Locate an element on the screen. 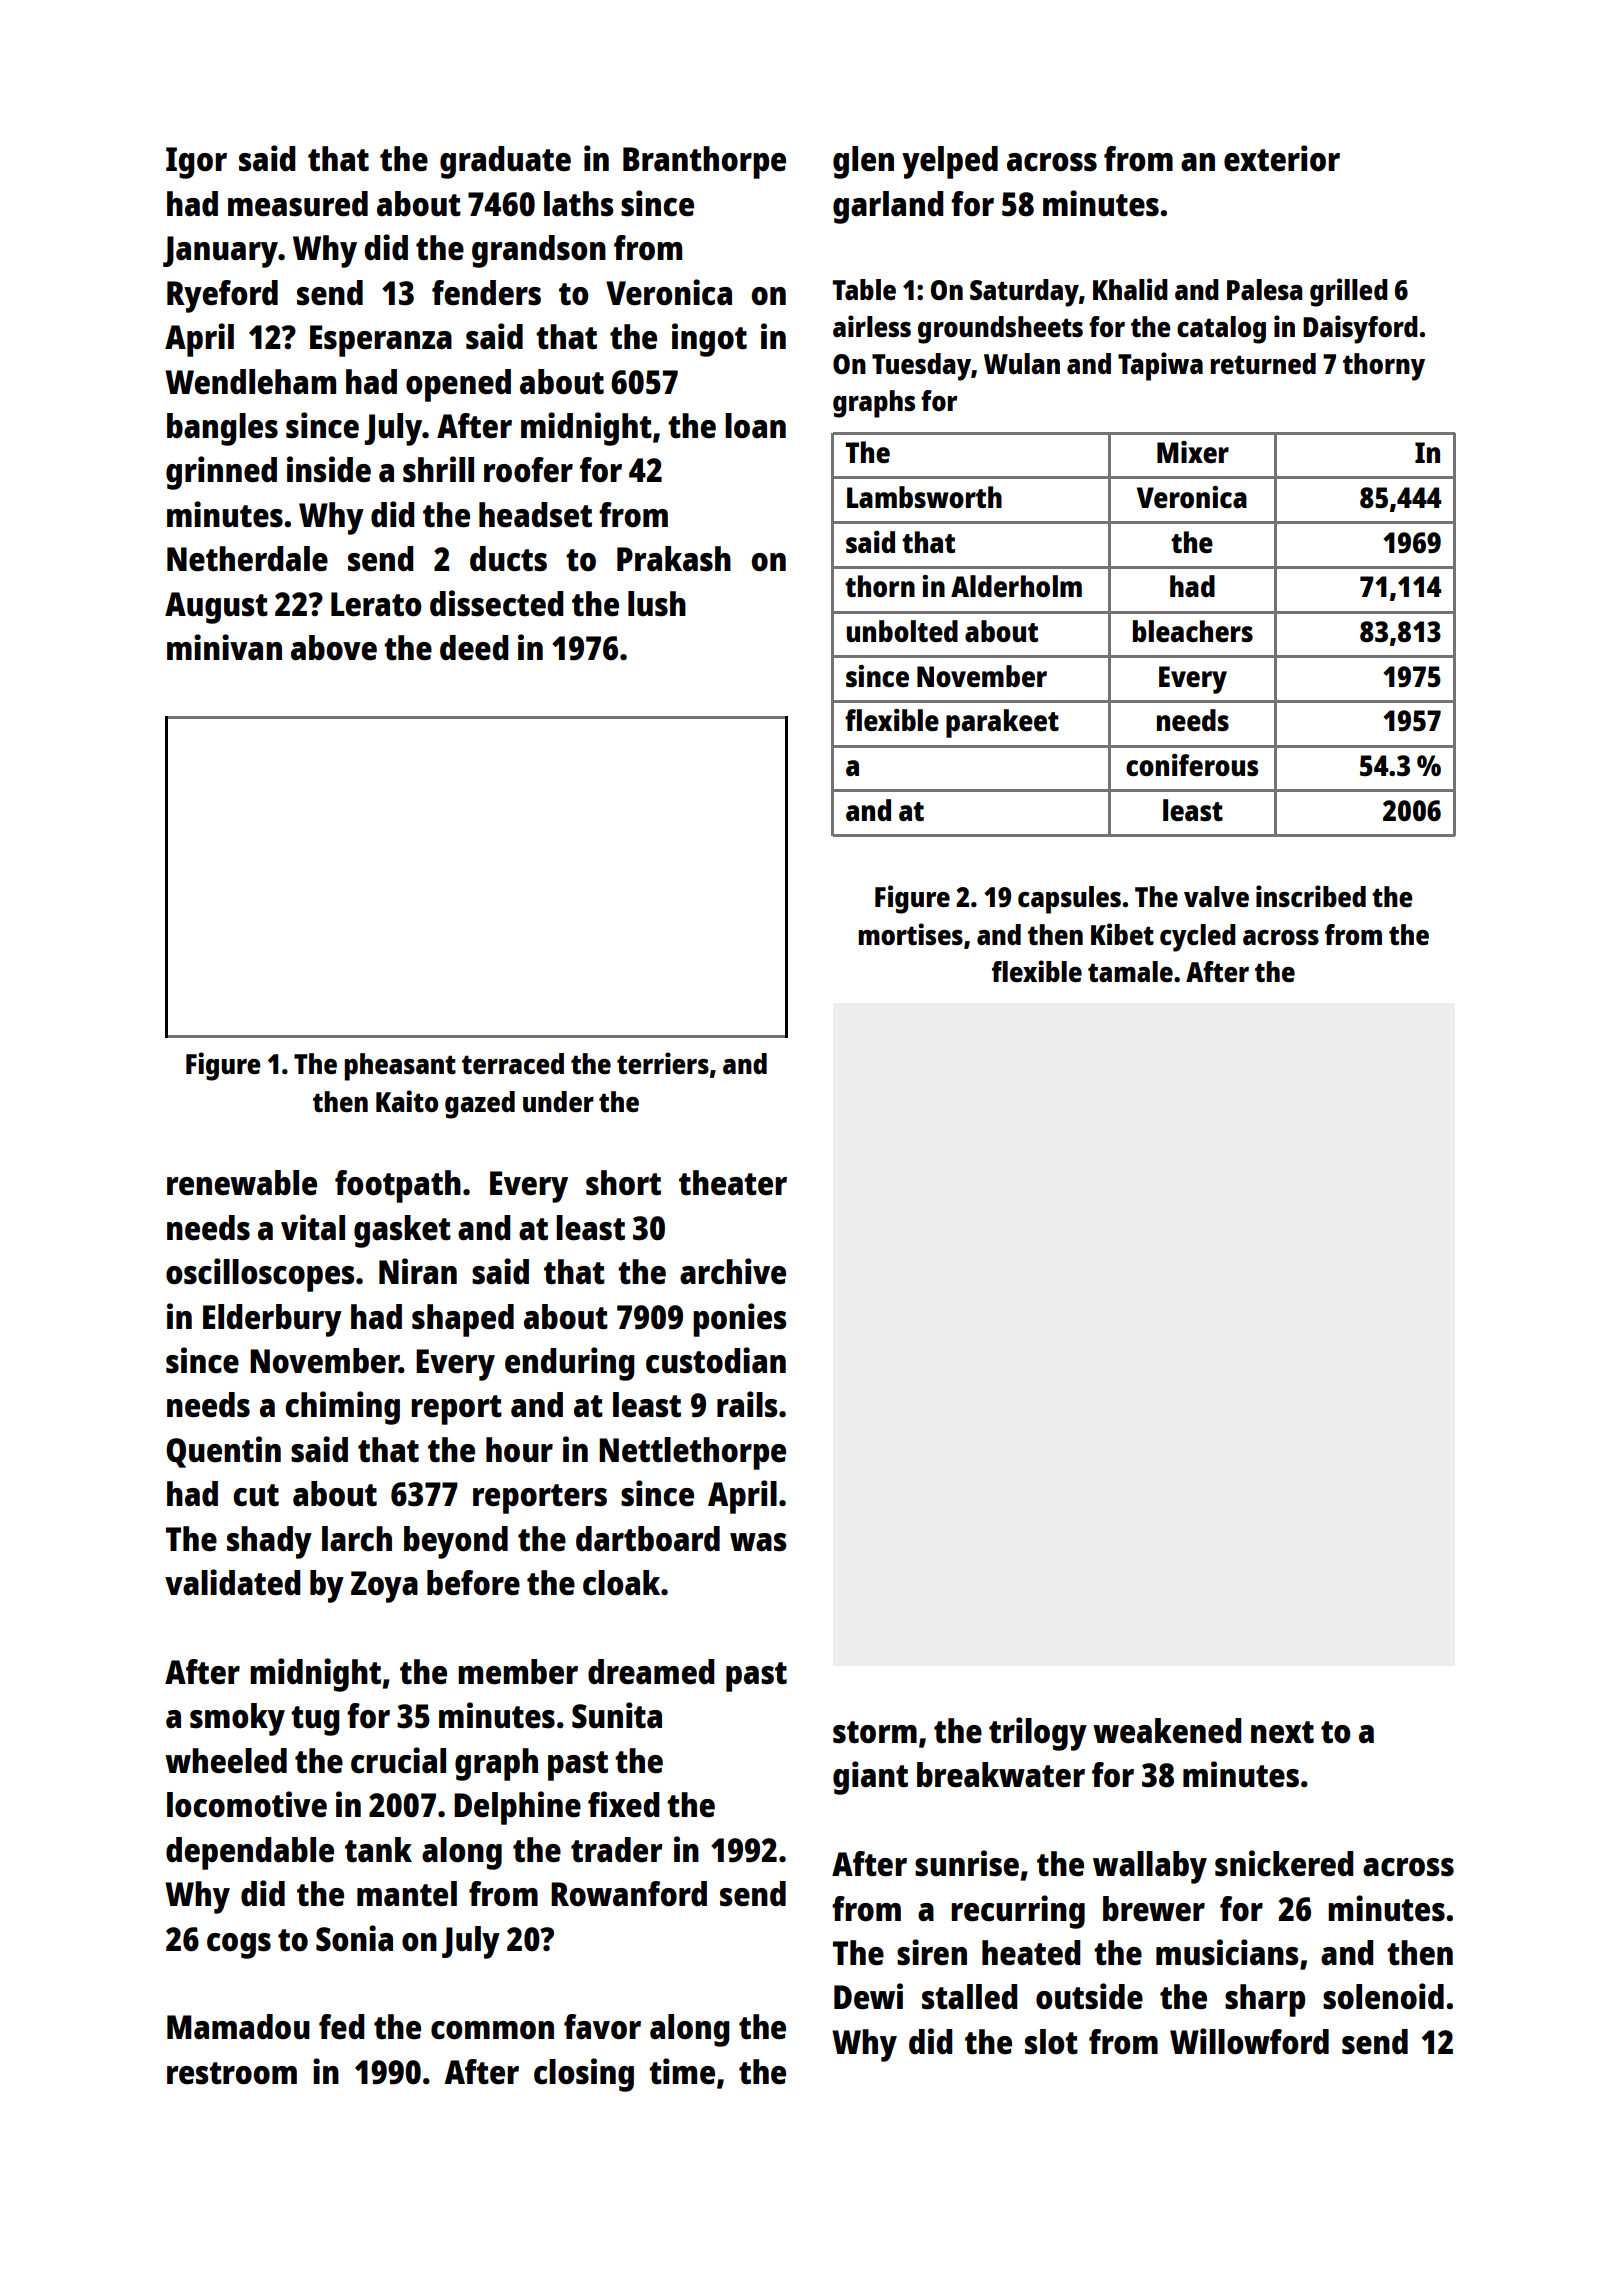 The height and width of the screenshot is (2292, 1620). ponies is located at coordinates (740, 1320).
